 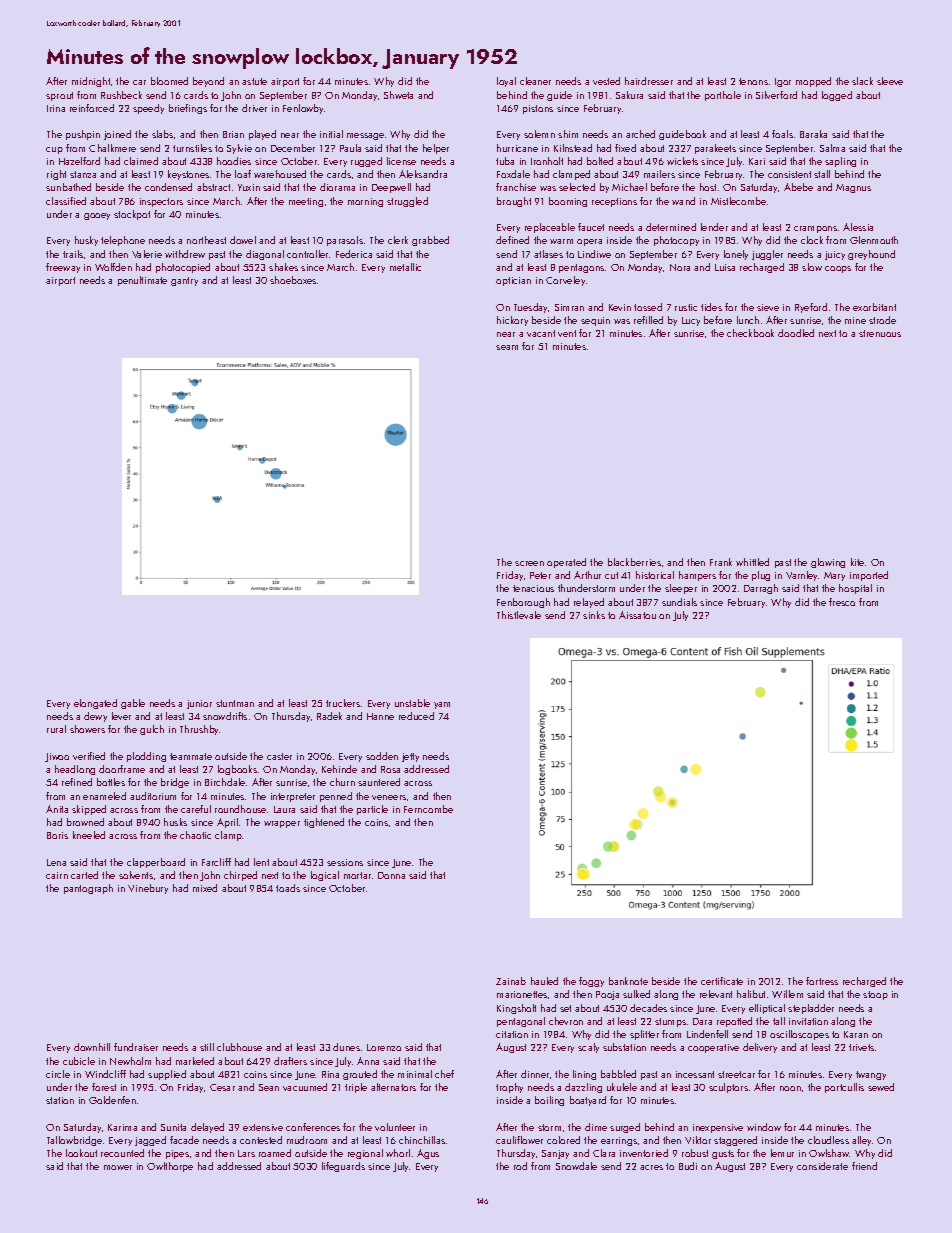 I want to click on Lucy, so click(x=691, y=321).
